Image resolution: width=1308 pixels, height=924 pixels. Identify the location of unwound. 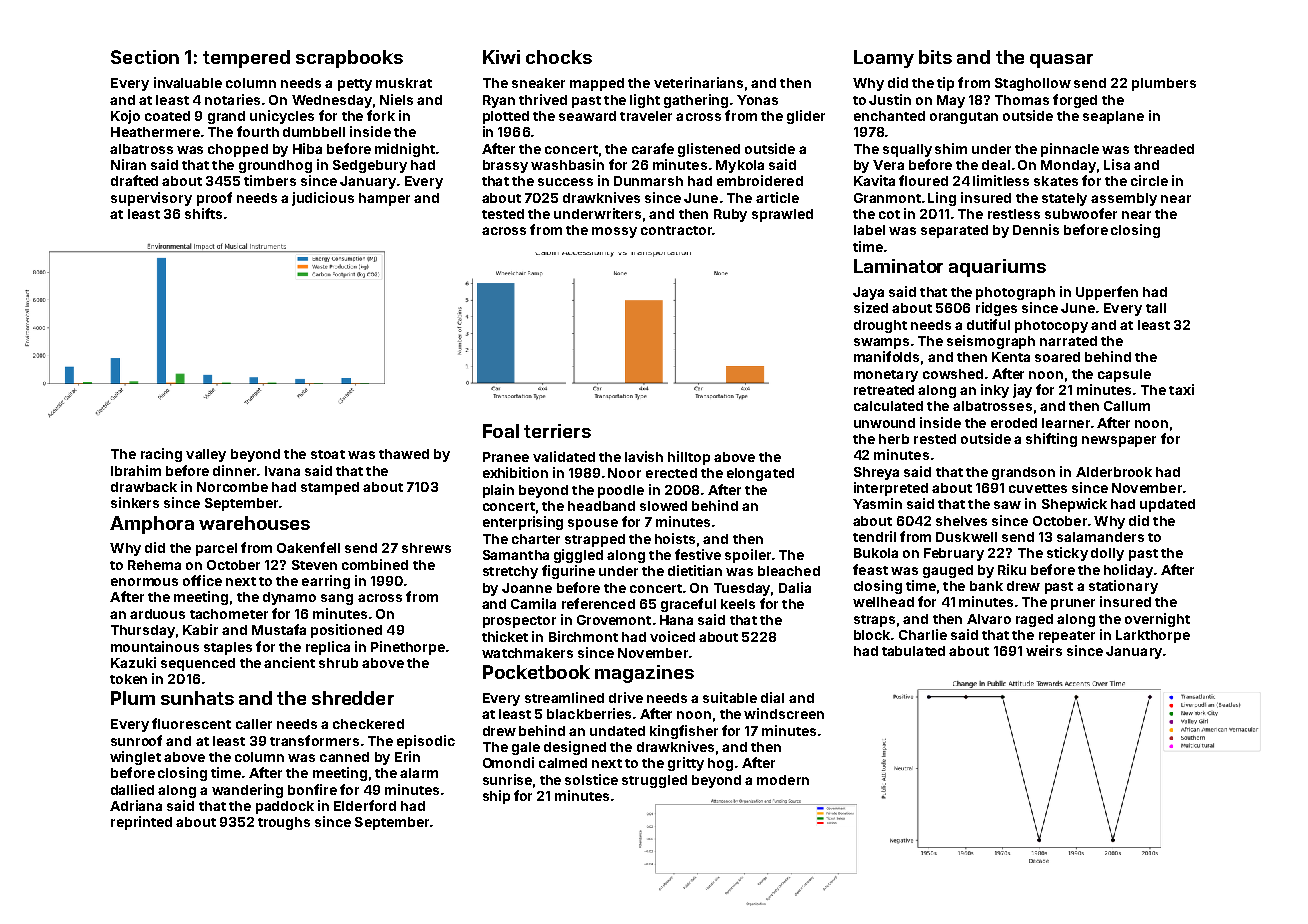
(884, 423).
